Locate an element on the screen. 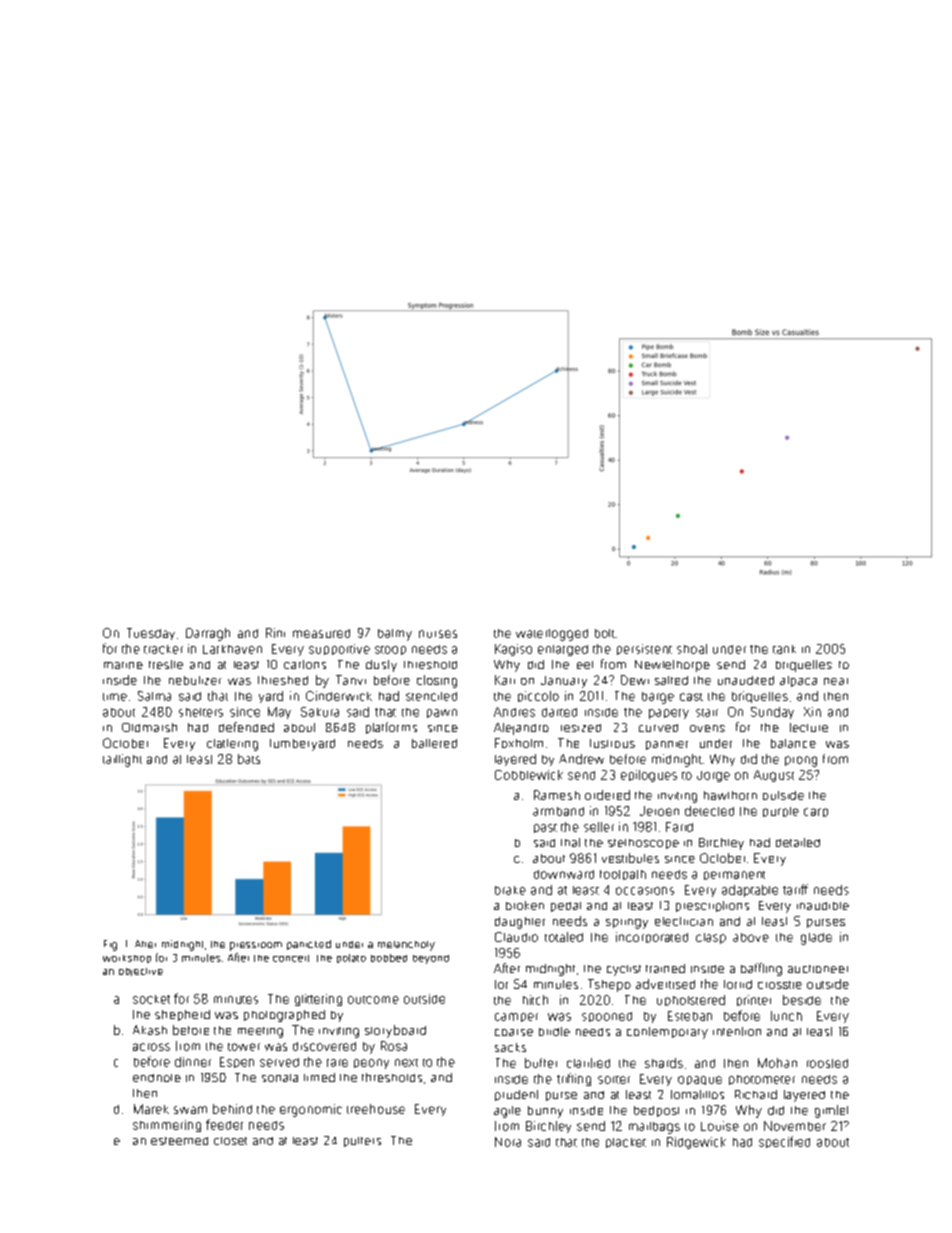  Darragh is located at coordinates (208, 634).
